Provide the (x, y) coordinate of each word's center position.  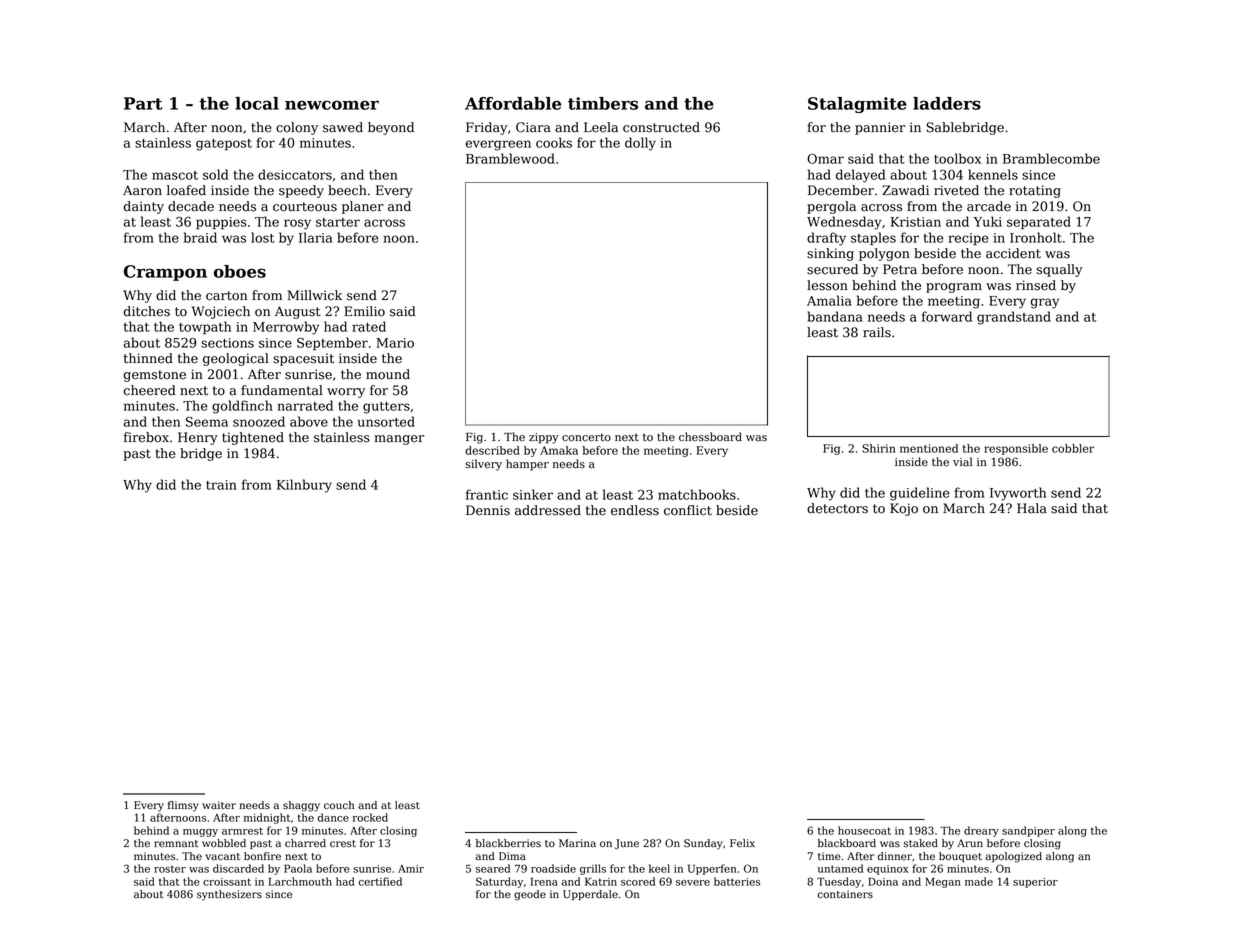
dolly (640, 144)
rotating (1035, 191)
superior (1035, 883)
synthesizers (229, 895)
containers (845, 894)
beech (347, 190)
